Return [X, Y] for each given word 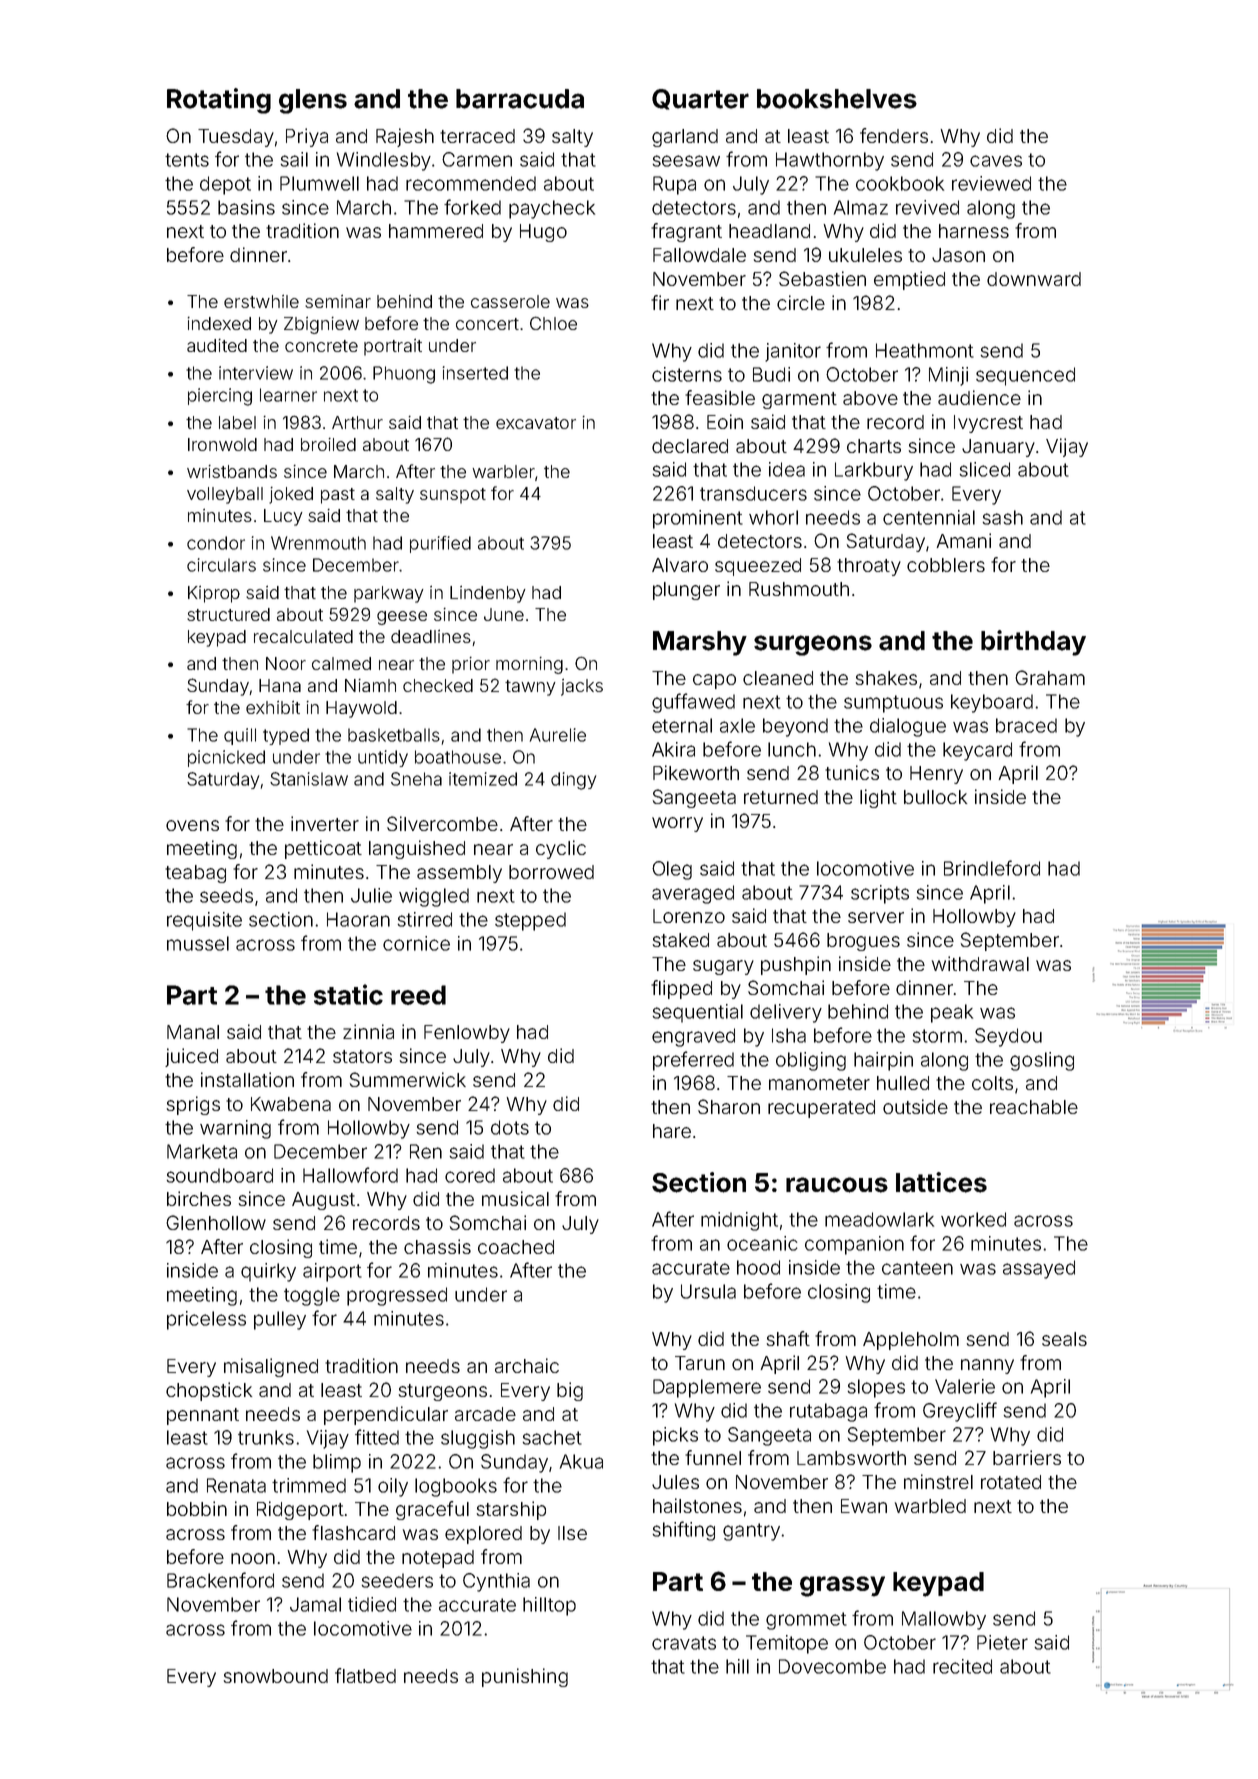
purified [440, 544]
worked [973, 1219]
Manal [193, 1032]
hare [672, 1131]
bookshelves [837, 99]
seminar [338, 301]
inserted [475, 373]
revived [927, 207]
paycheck [552, 209]
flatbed [365, 1675]
